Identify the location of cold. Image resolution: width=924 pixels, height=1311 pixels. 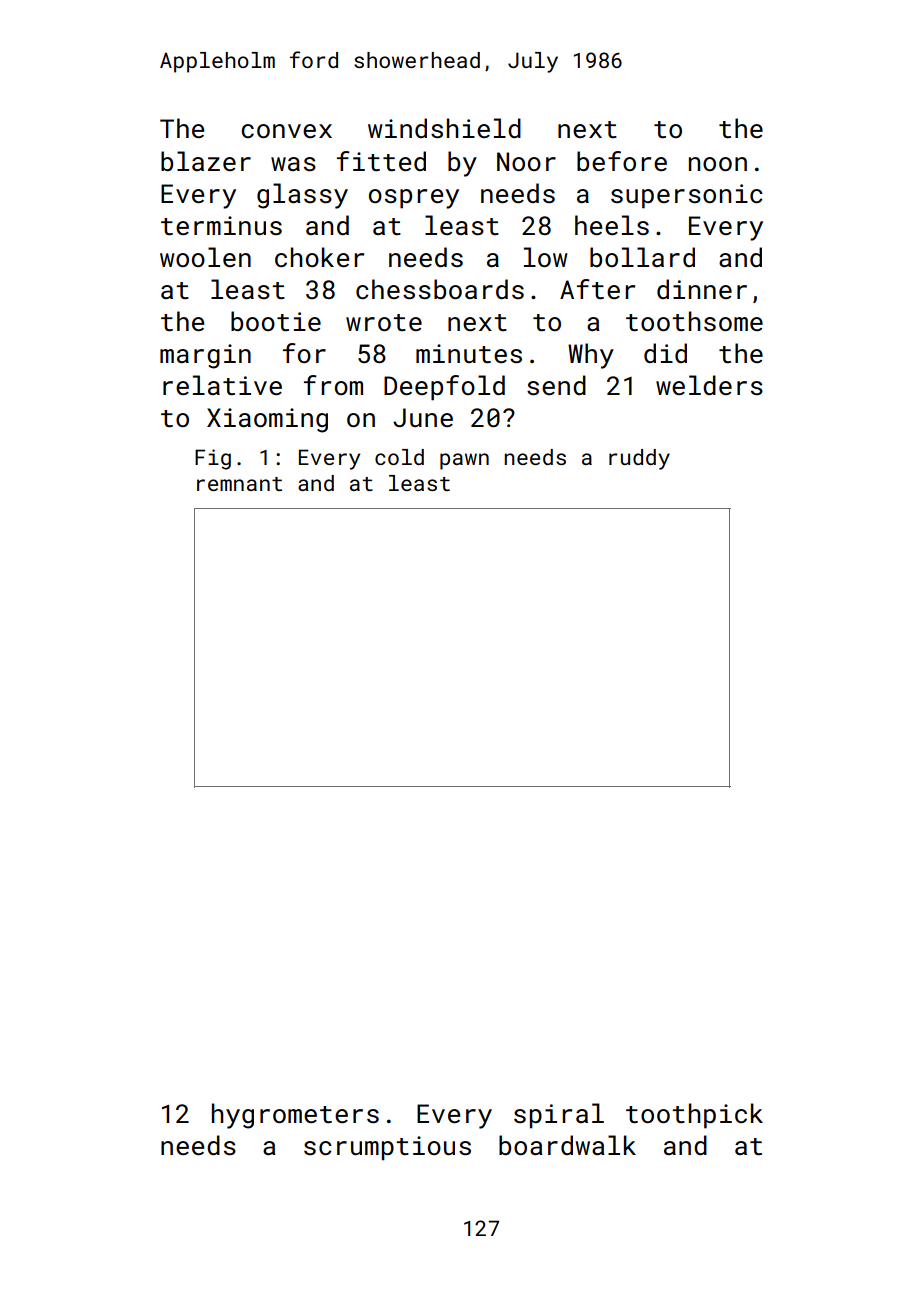
(399, 457).
